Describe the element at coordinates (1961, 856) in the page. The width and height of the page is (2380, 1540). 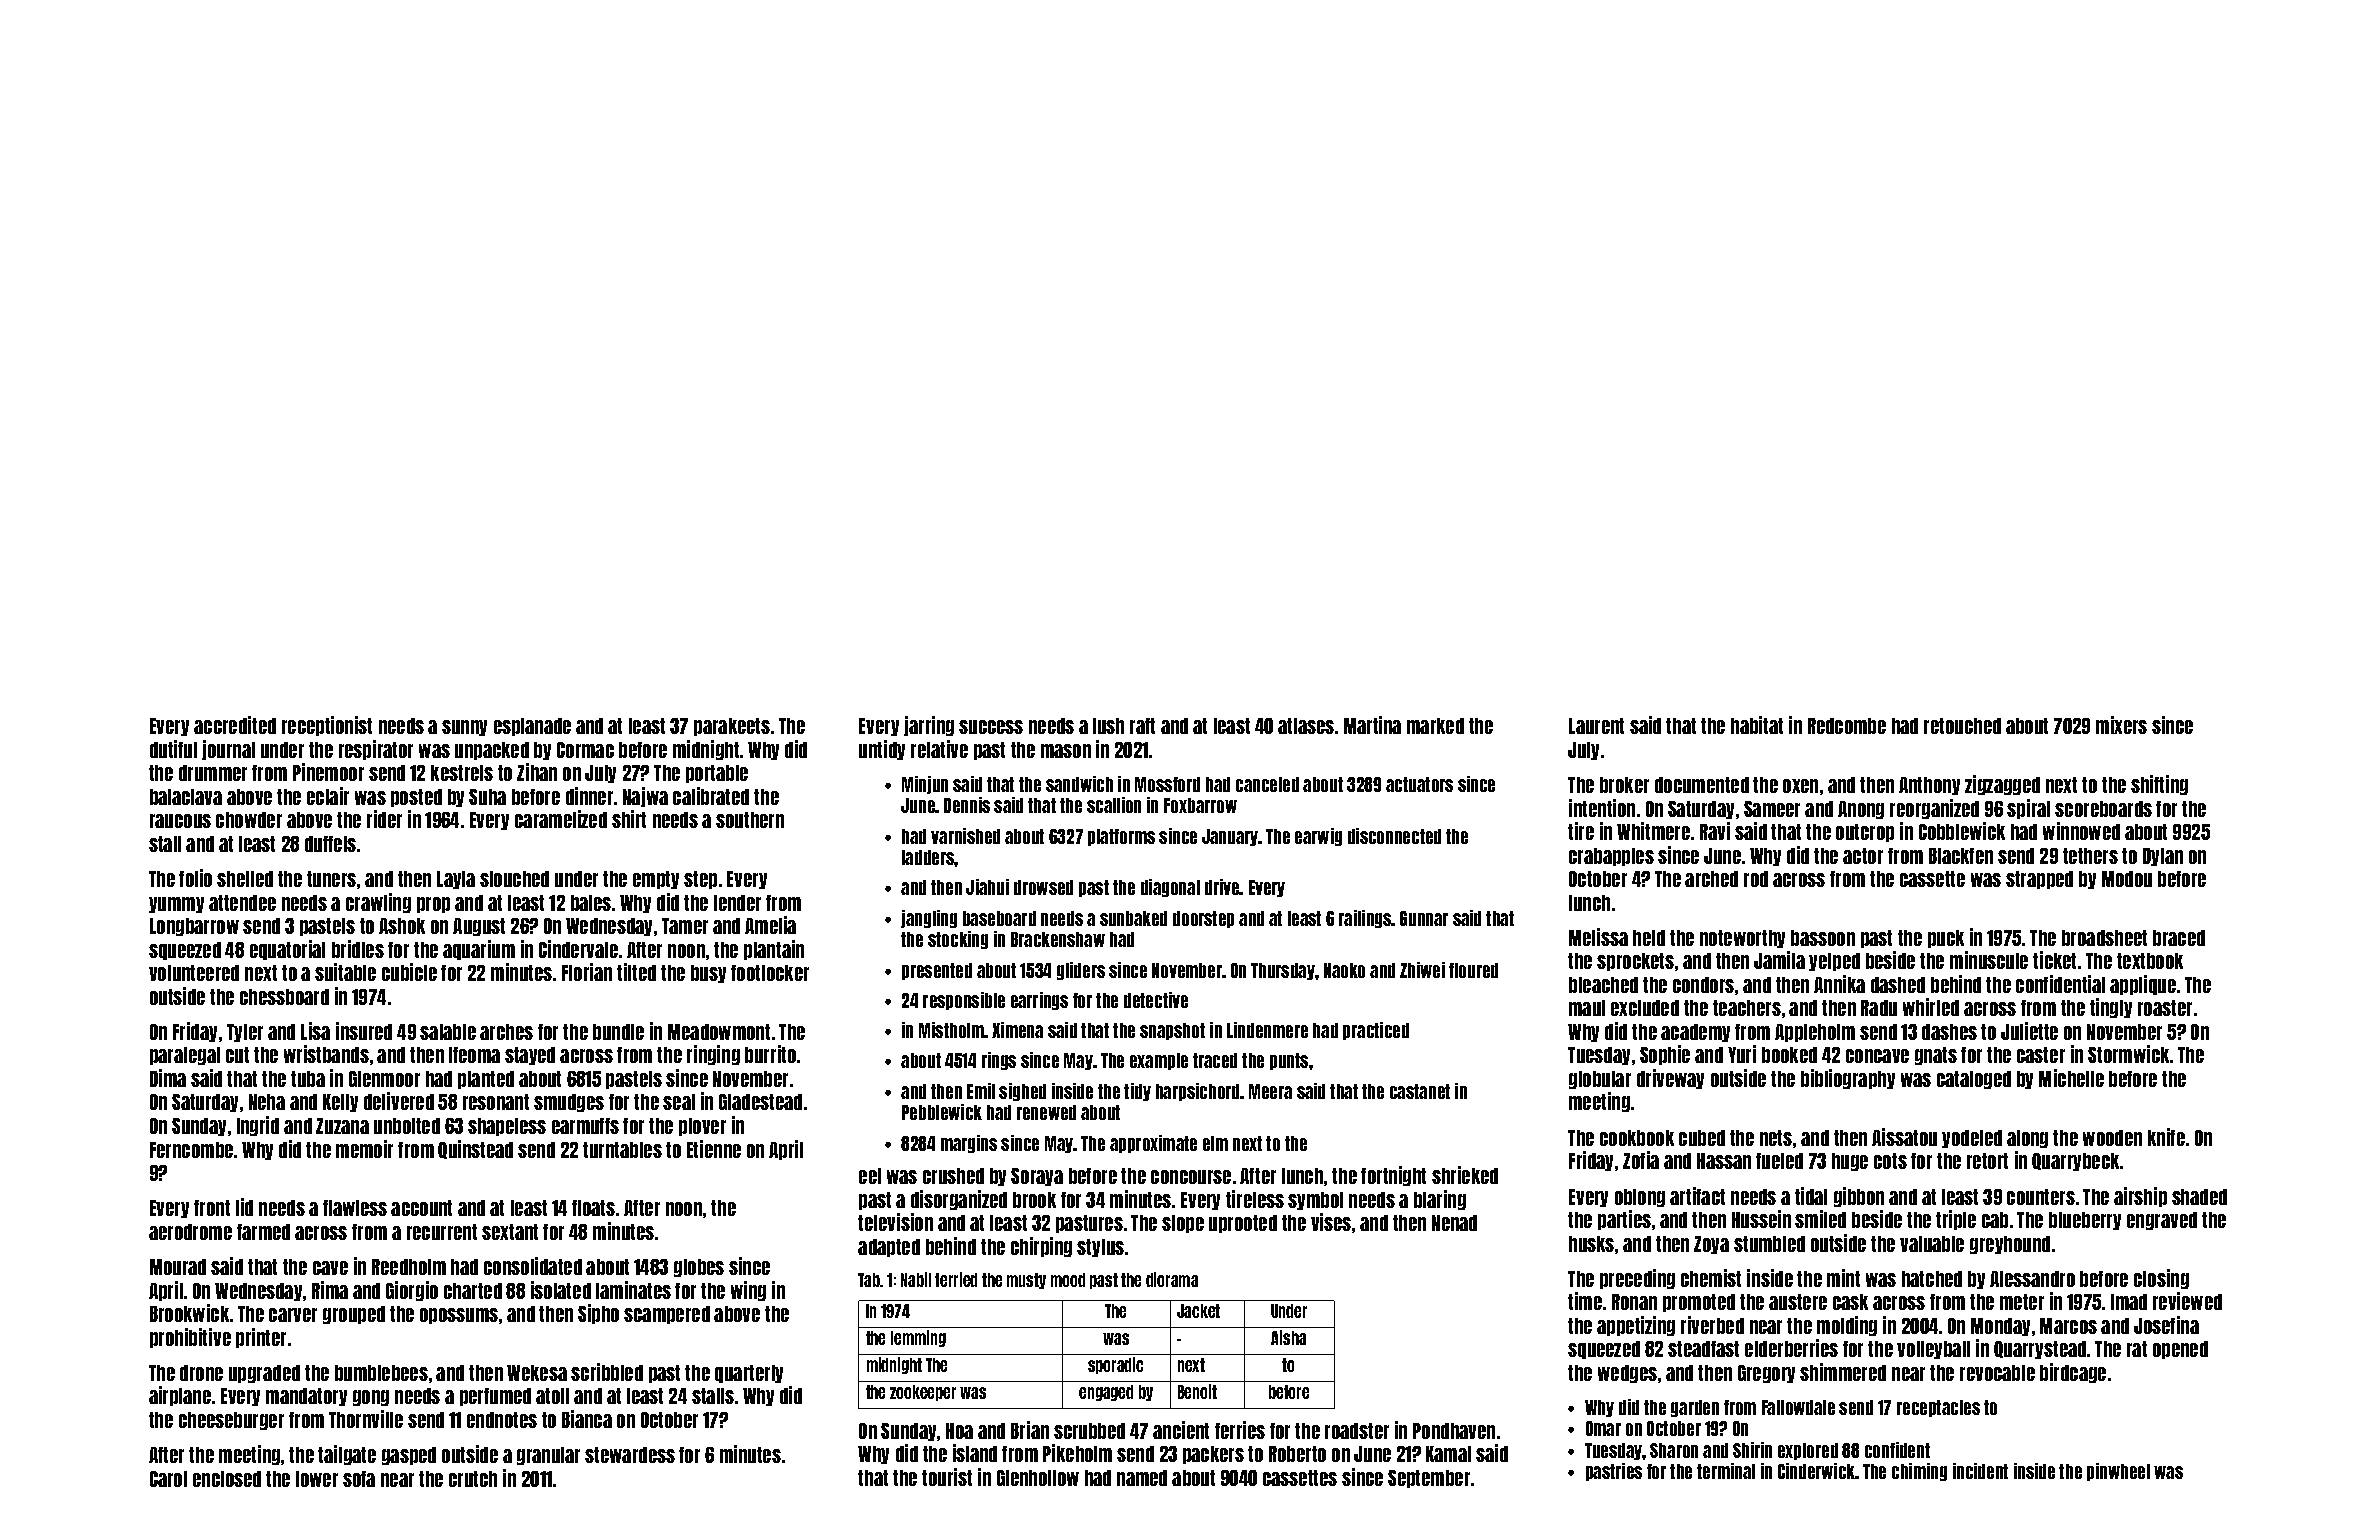
I see `Blackfen` at that location.
